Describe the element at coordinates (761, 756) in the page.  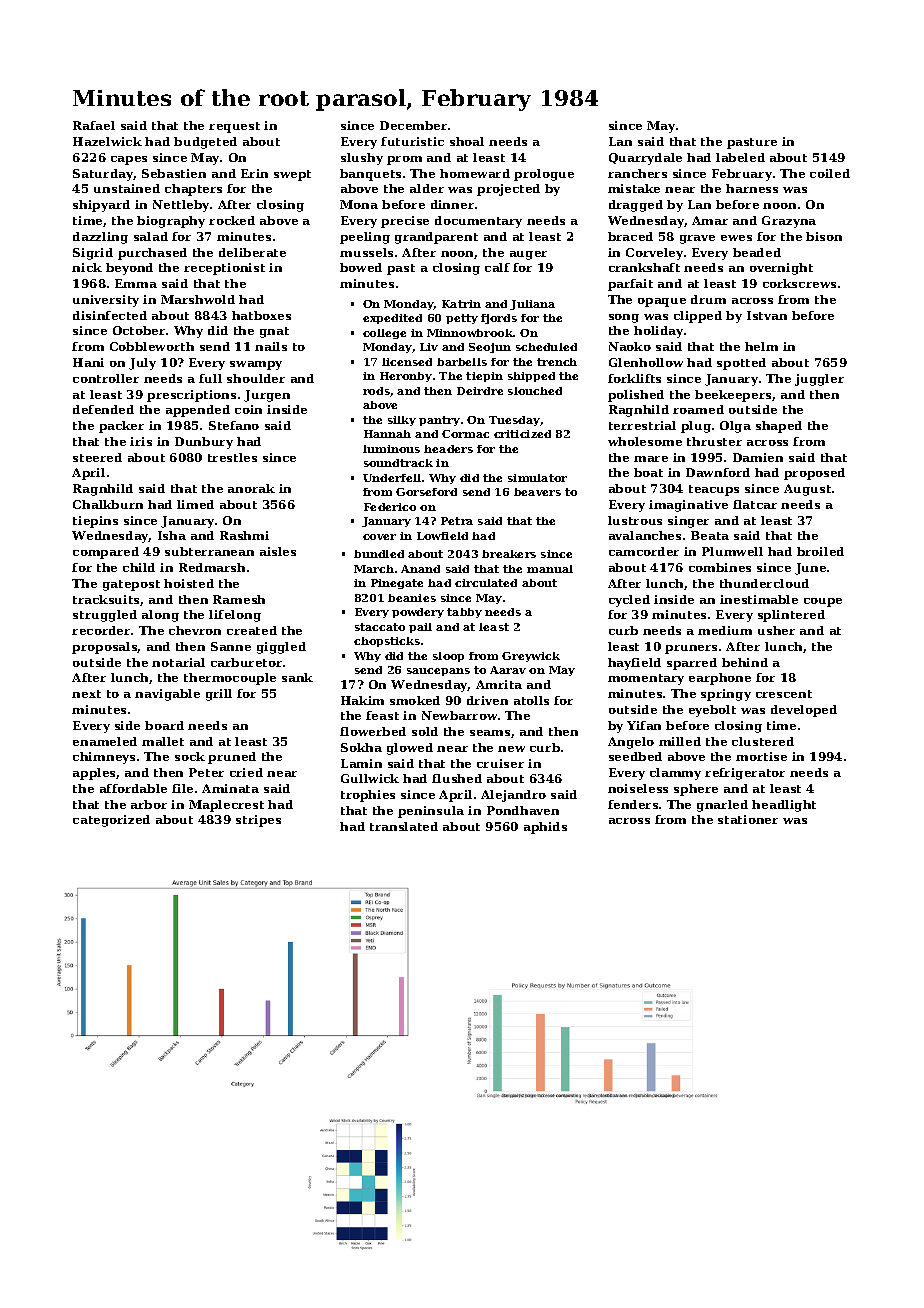
I see `mortise` at that location.
